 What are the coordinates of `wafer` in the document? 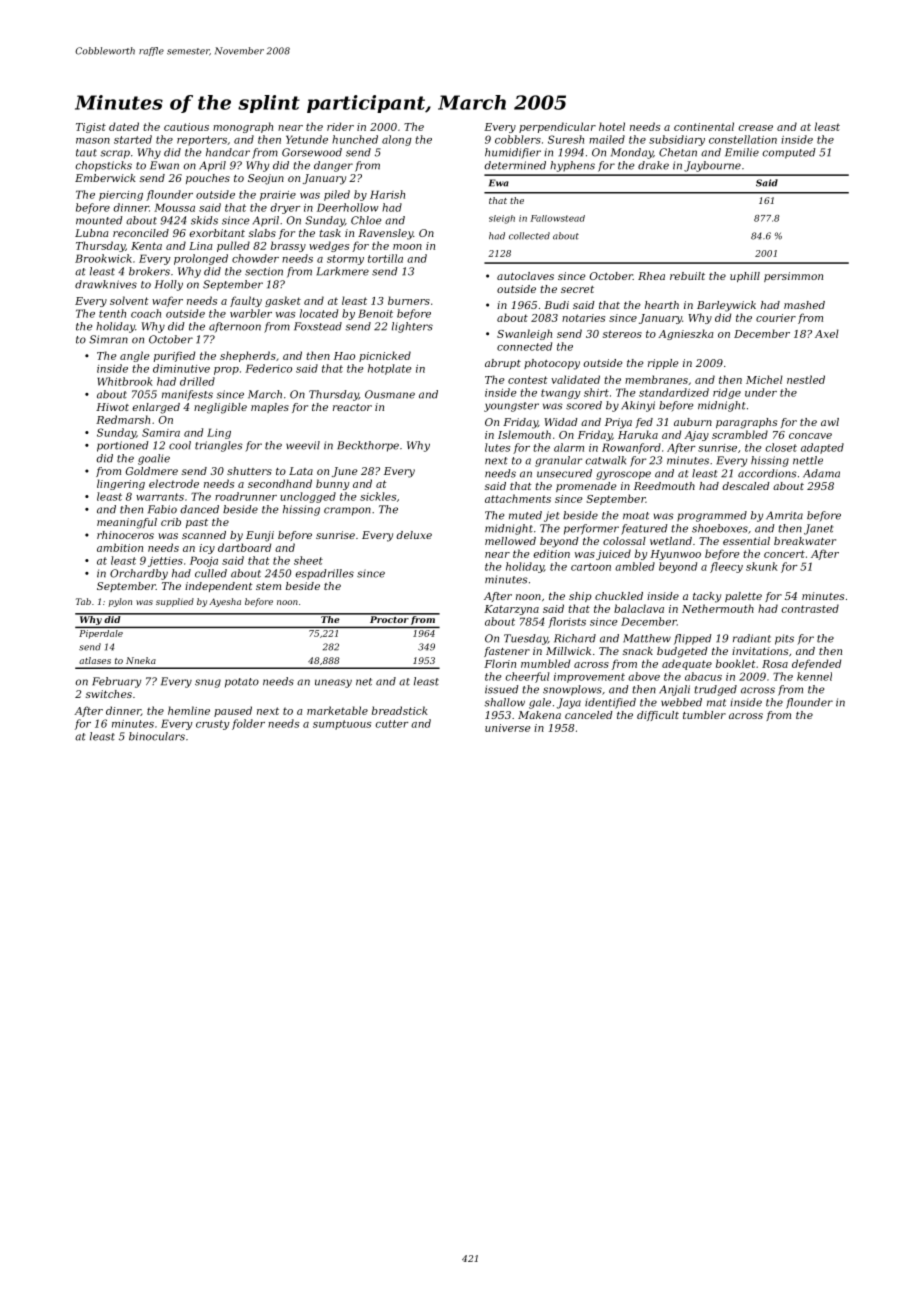 It's located at (167, 301).
